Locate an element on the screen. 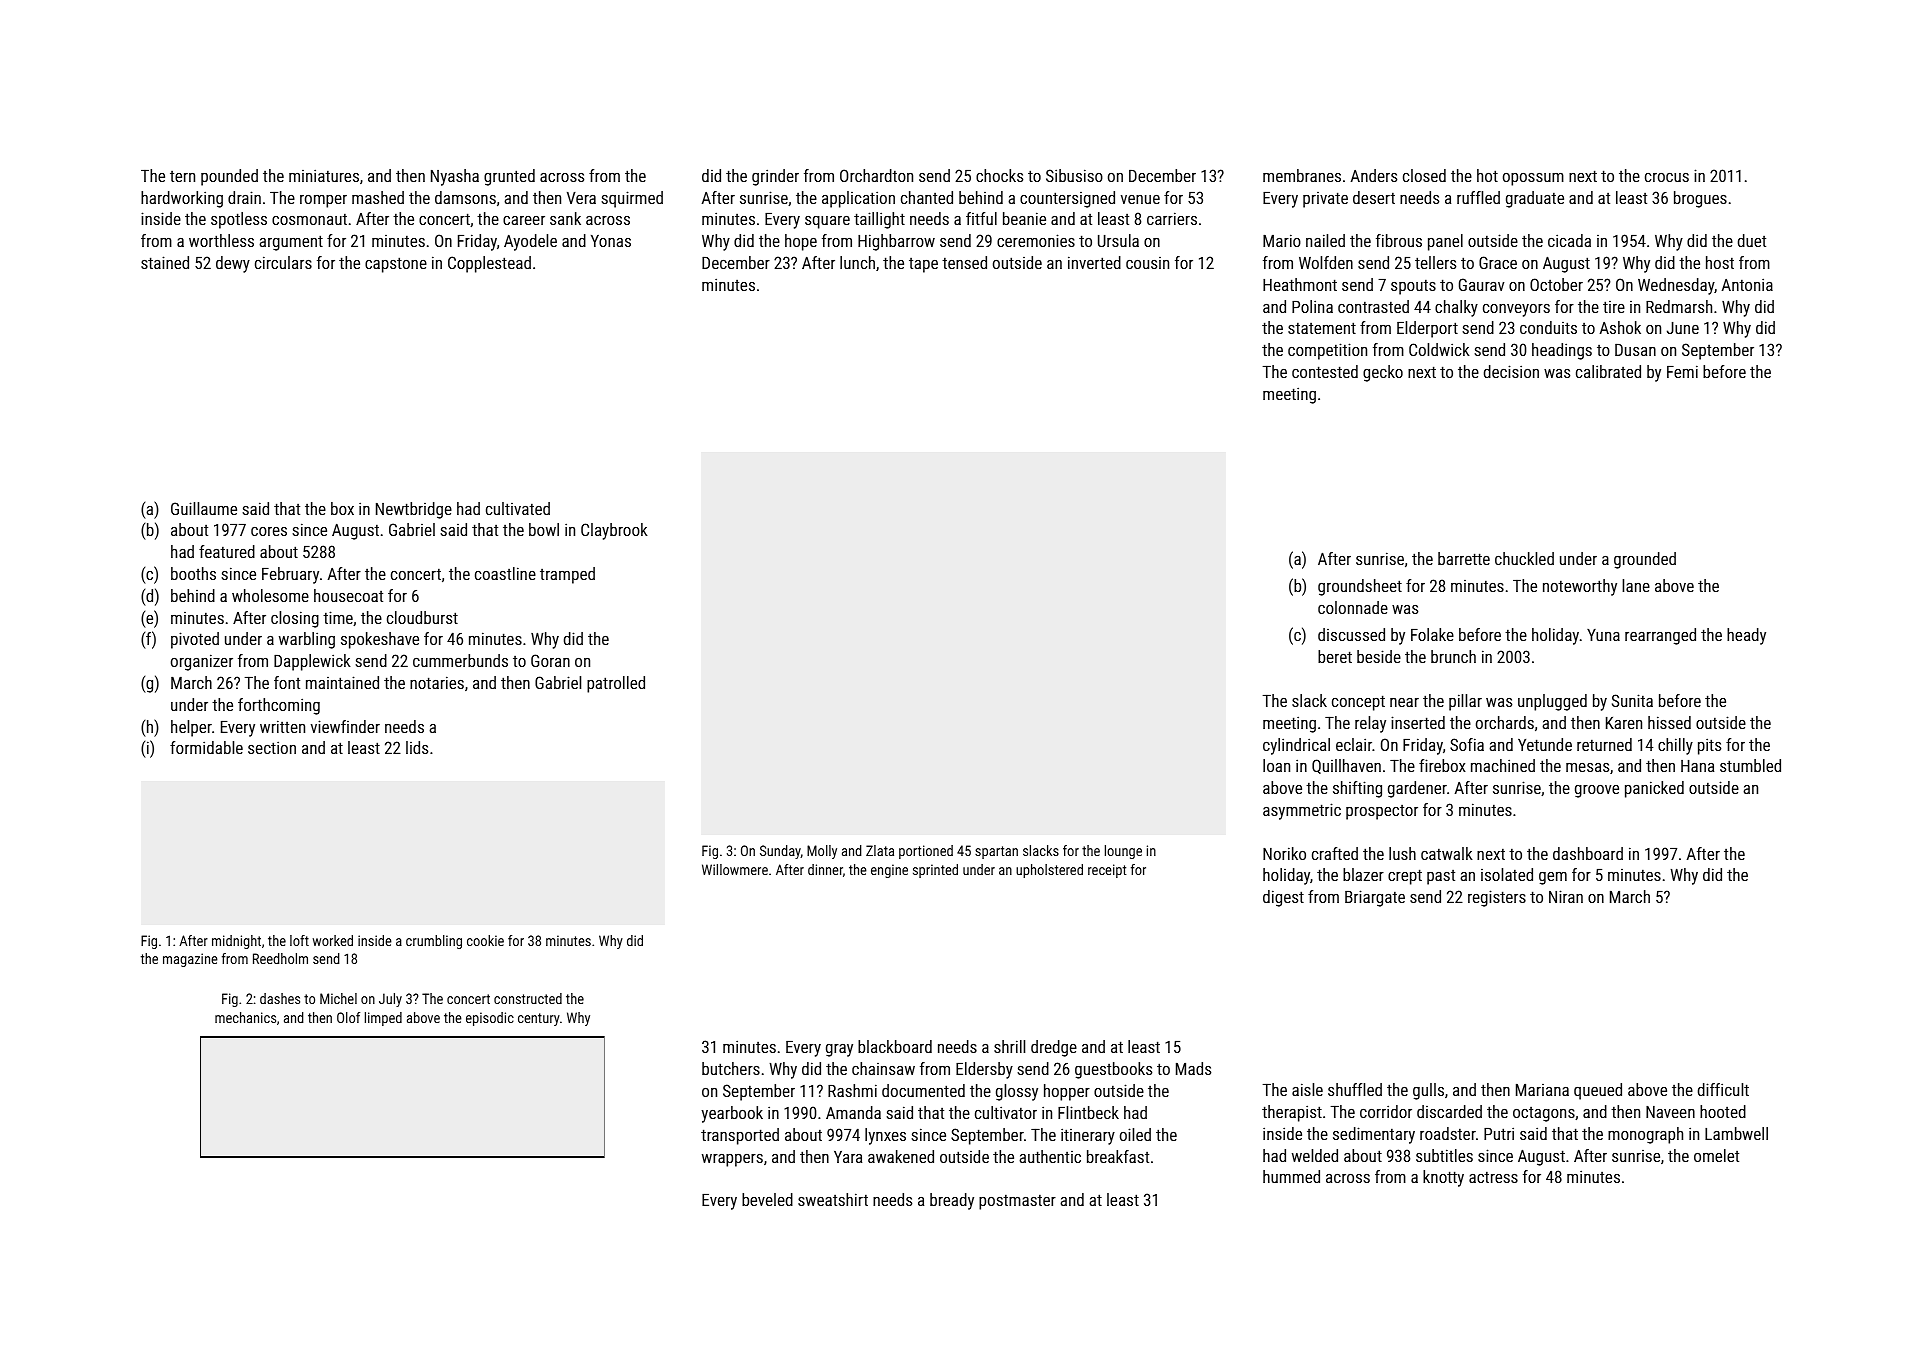  oiled is located at coordinates (1135, 1134).
